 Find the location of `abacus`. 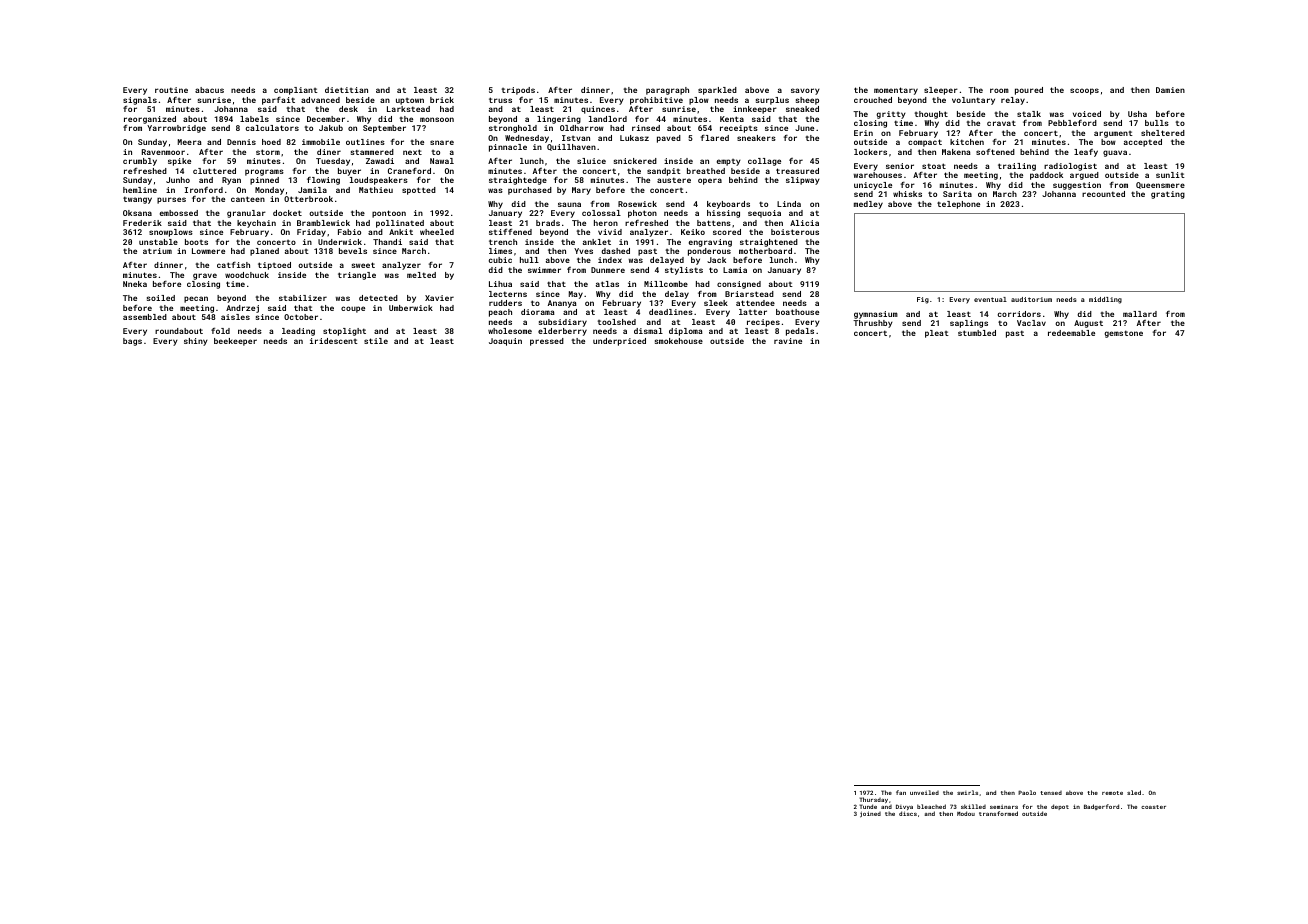

abacus is located at coordinates (209, 90).
